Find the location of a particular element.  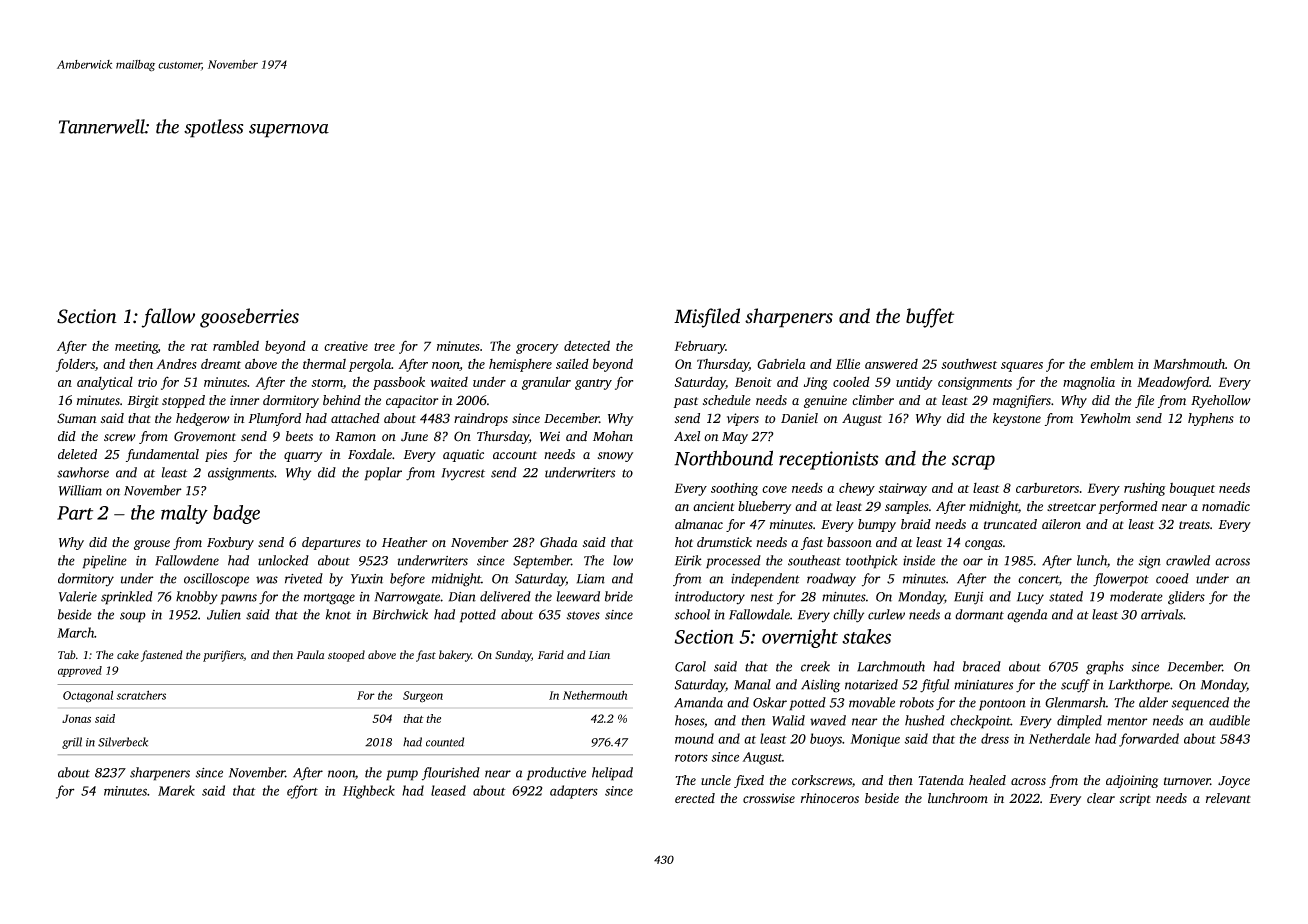

Birchwick is located at coordinates (400, 614).
